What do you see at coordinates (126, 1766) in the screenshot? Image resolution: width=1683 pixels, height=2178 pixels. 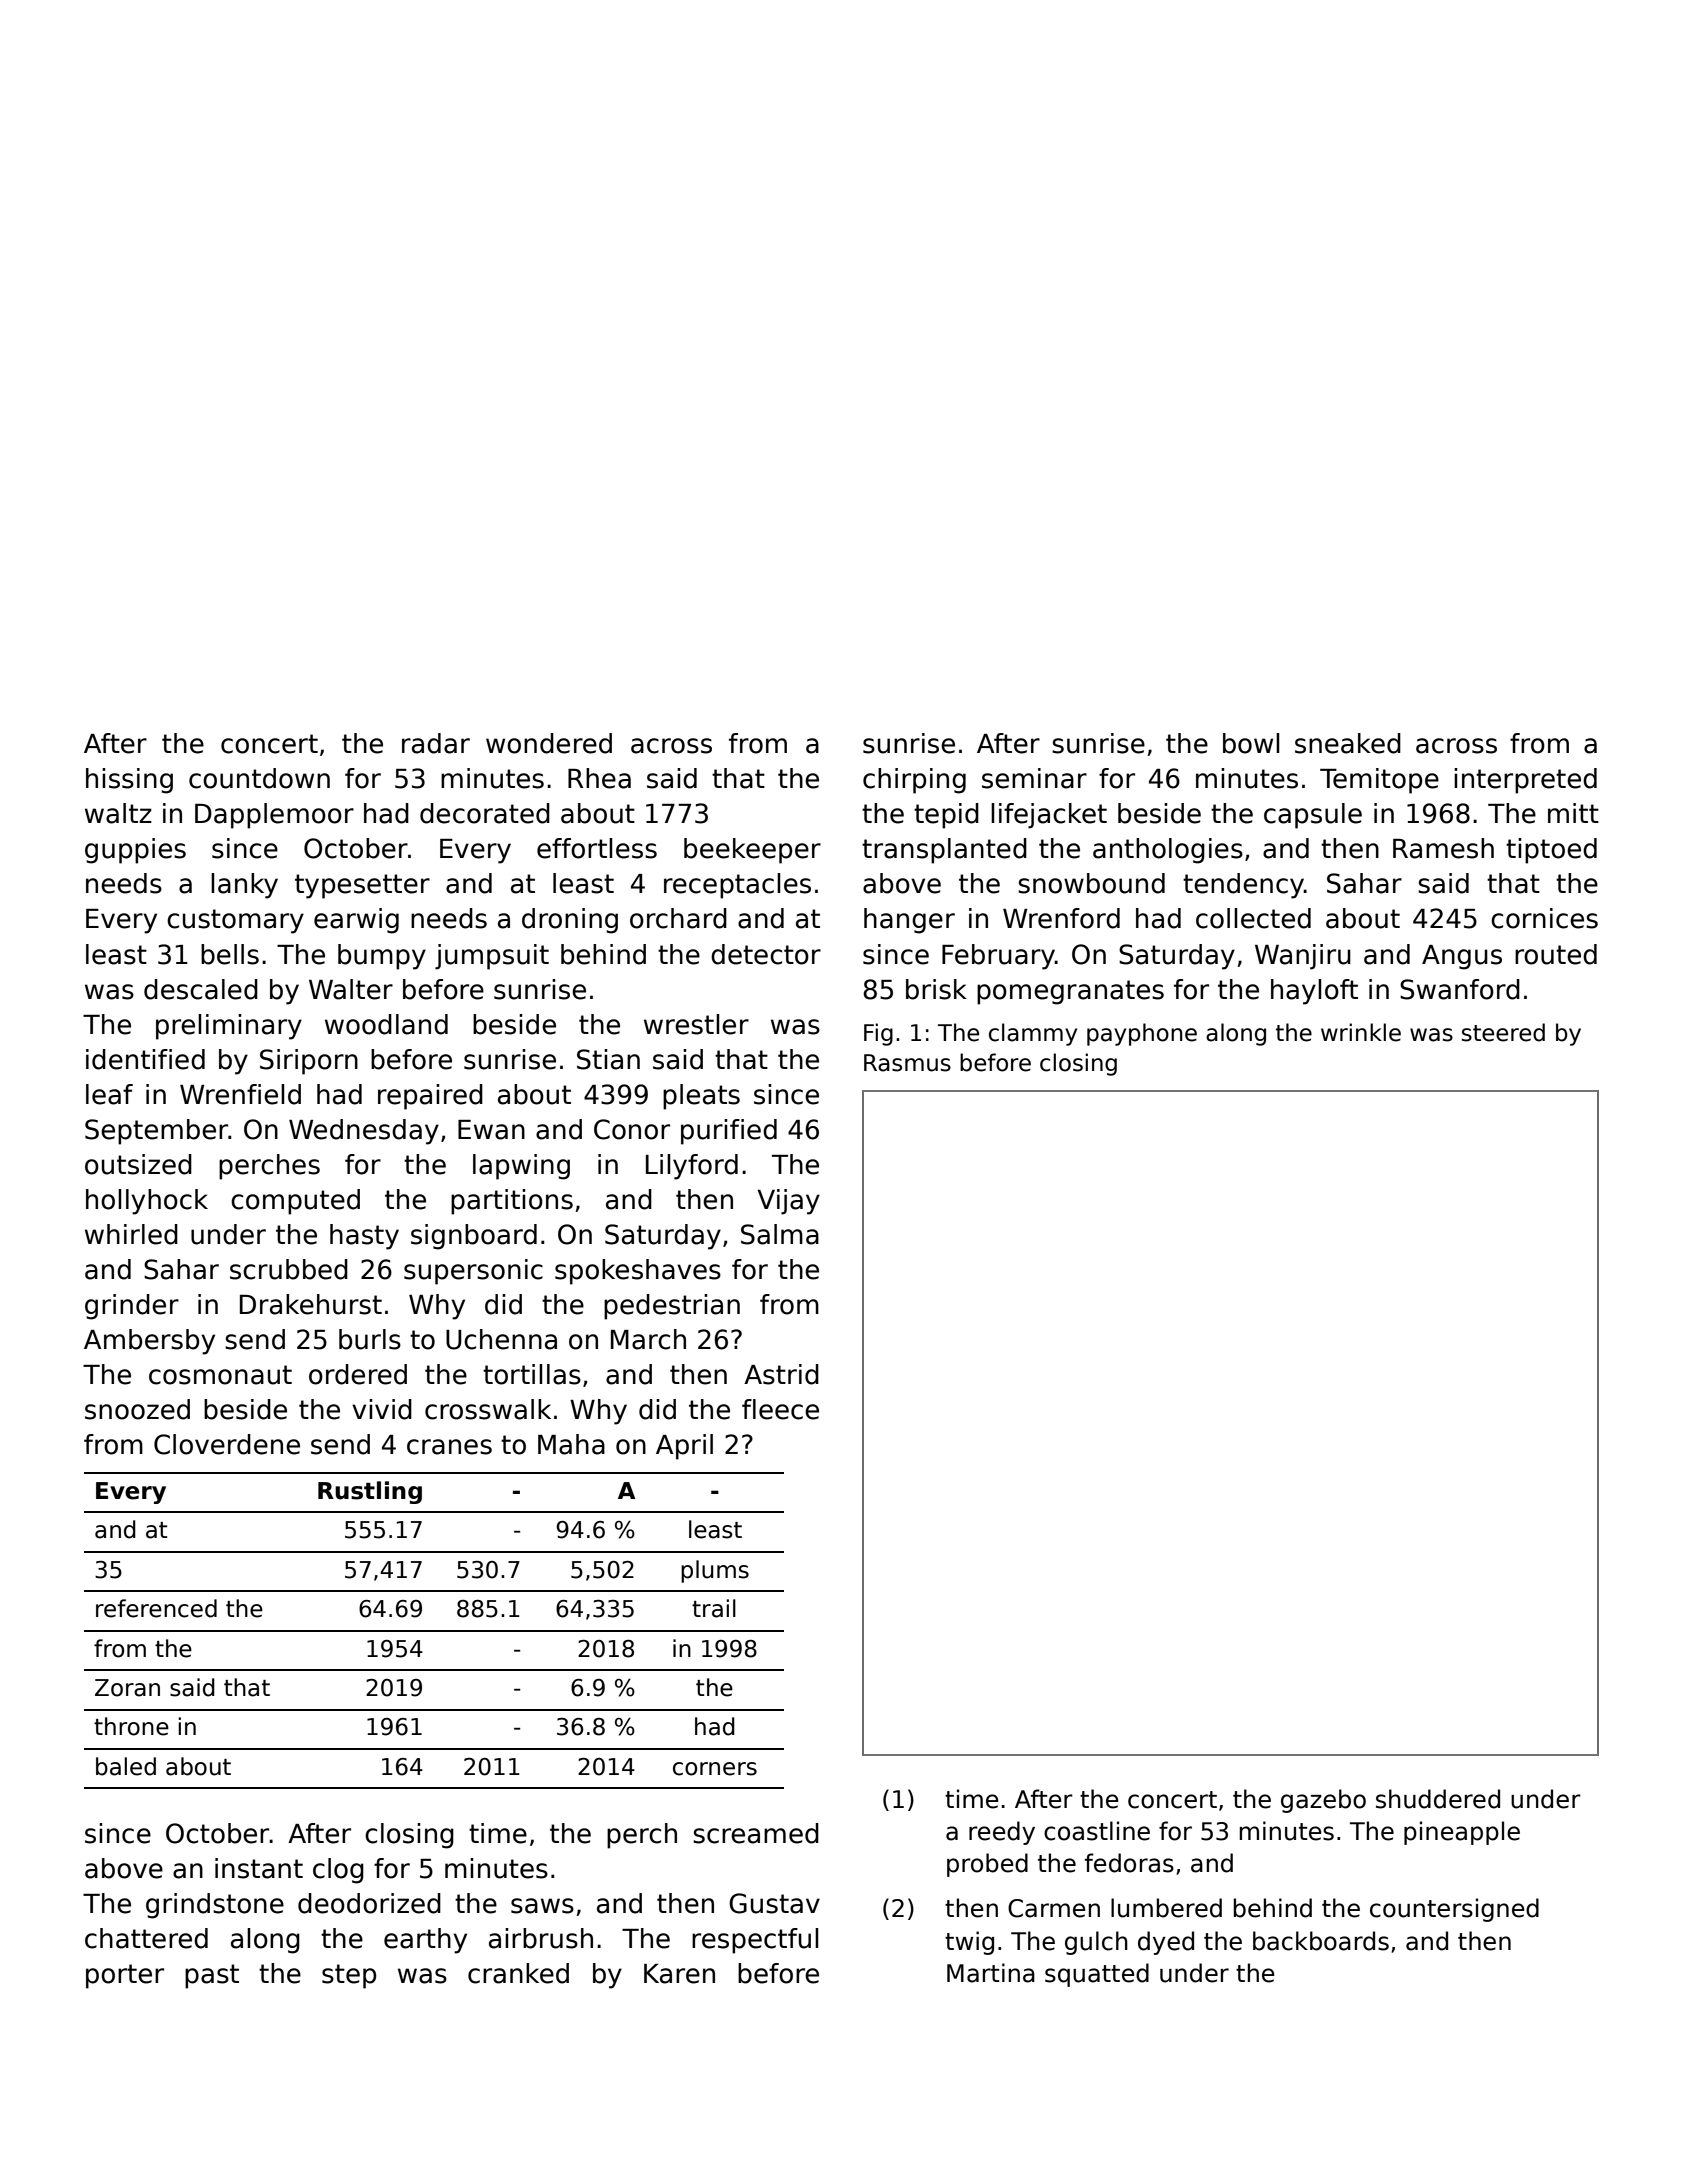 I see `baled` at bounding box center [126, 1766].
